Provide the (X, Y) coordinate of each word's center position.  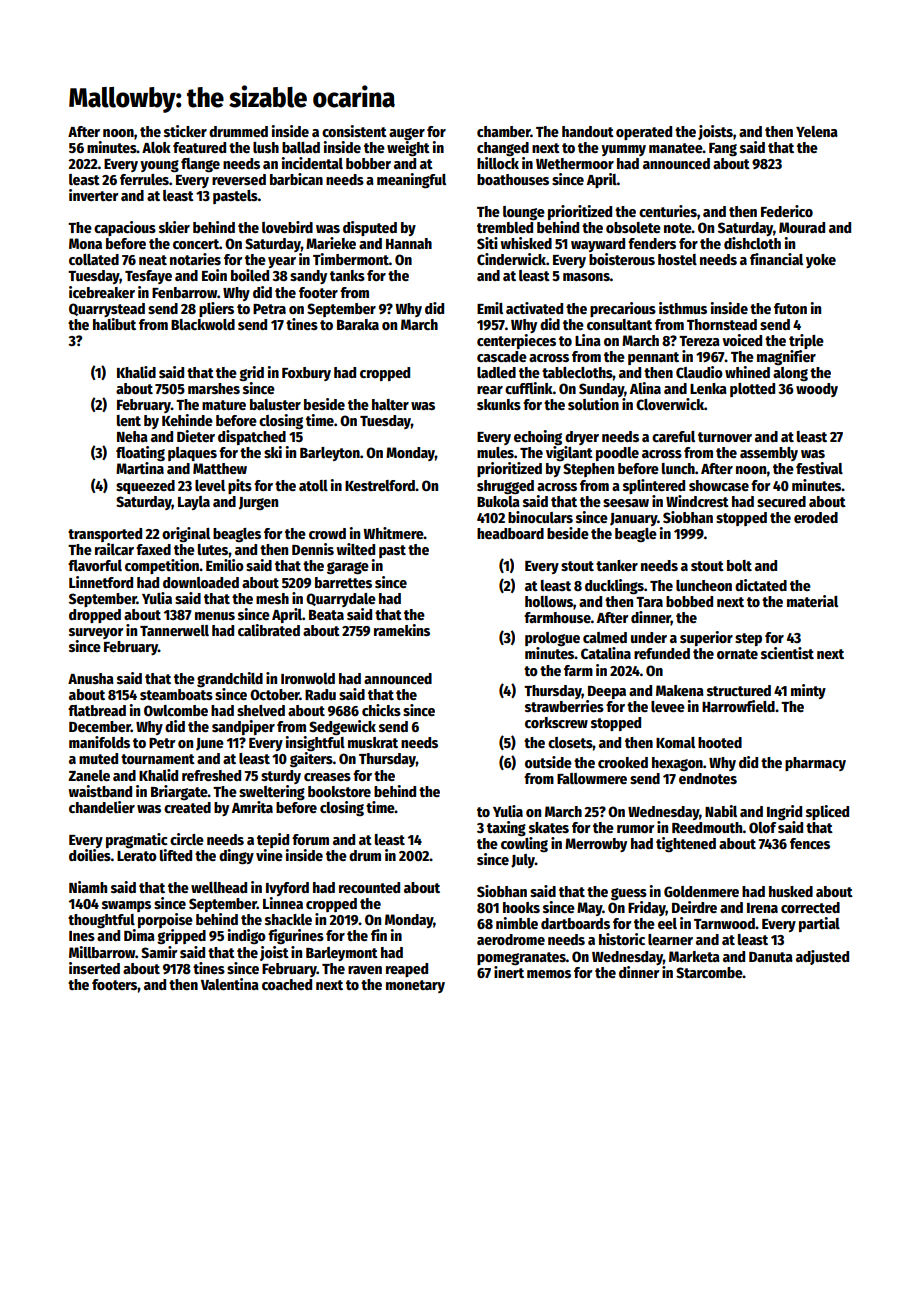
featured (199, 147)
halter (390, 404)
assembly (769, 454)
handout (588, 131)
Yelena (817, 131)
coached (287, 984)
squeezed (145, 487)
